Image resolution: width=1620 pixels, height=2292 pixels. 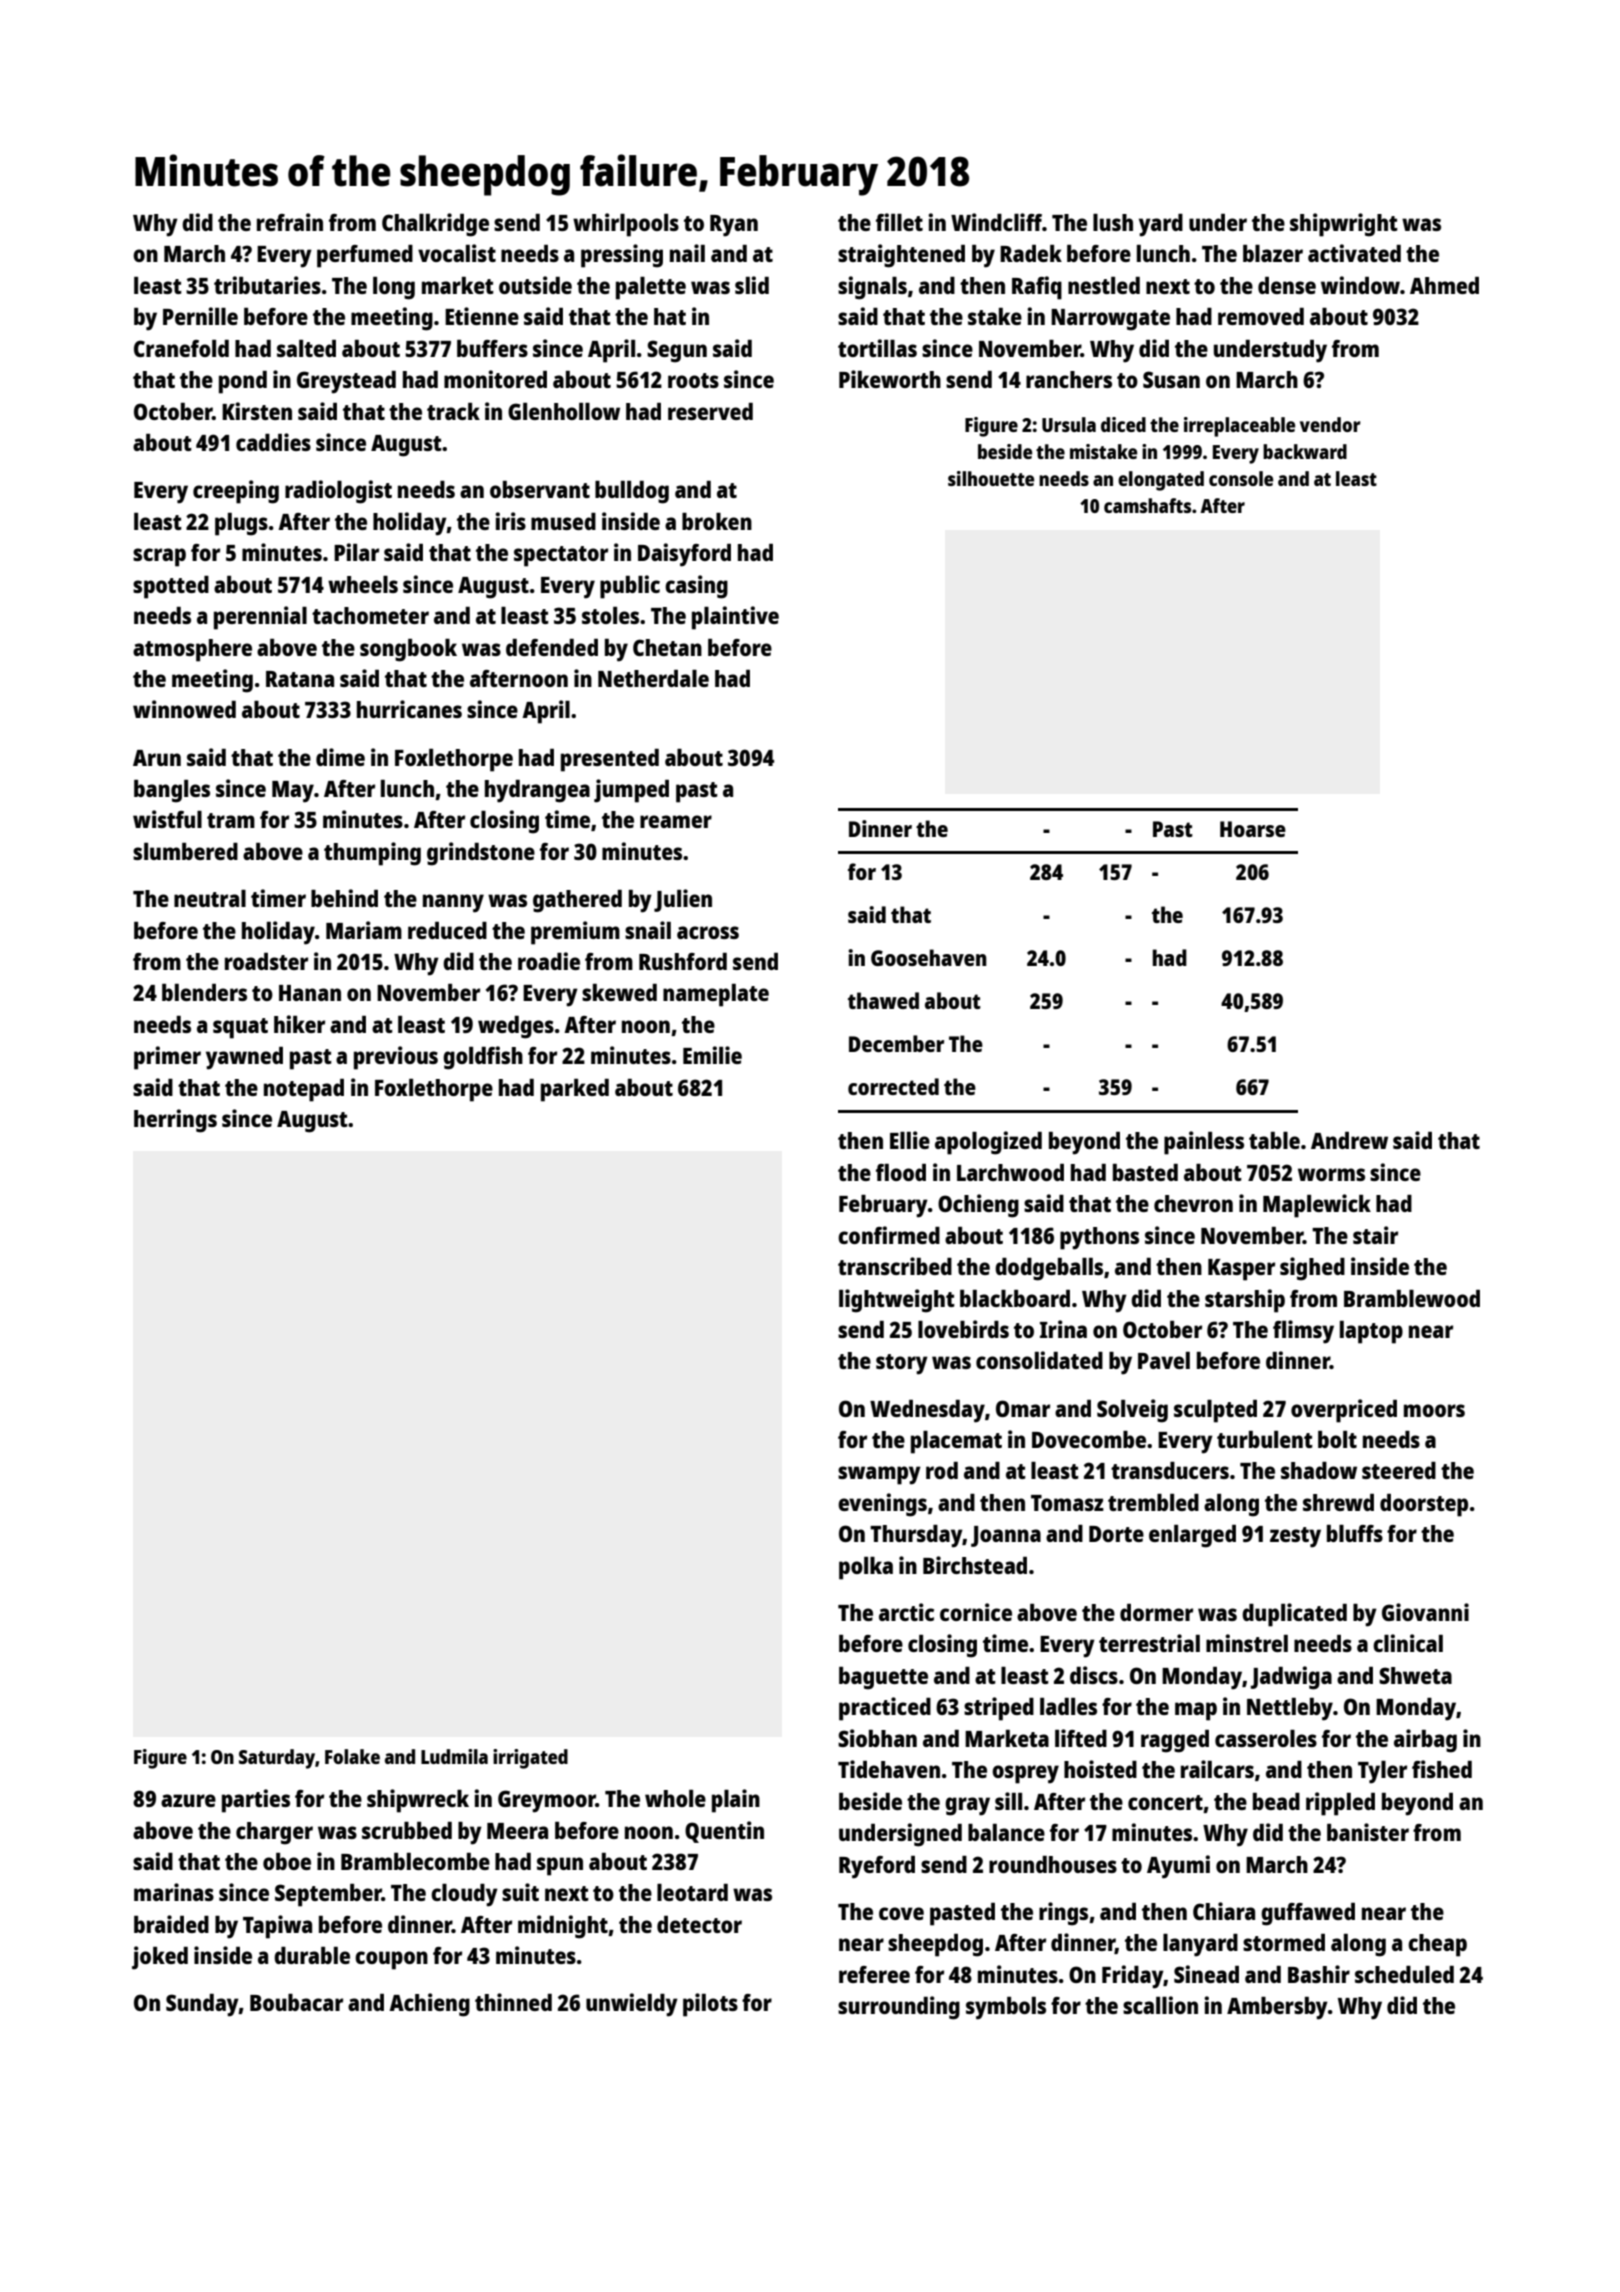 What do you see at coordinates (290, 222) in the screenshot?
I see `refrain` at bounding box center [290, 222].
